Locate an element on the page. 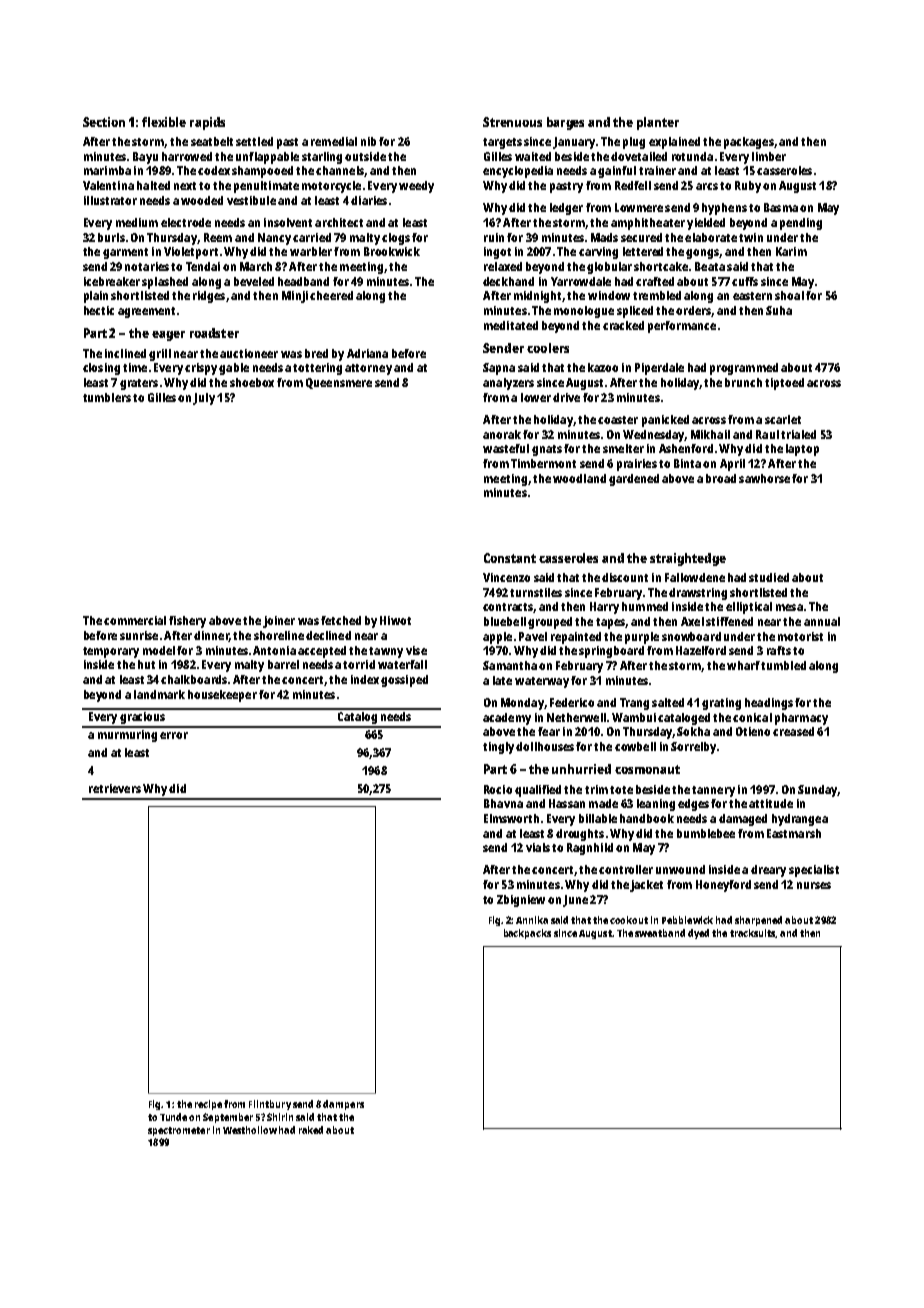 This document has width=924, height=1308. Yarrowdale is located at coordinates (581, 281).
